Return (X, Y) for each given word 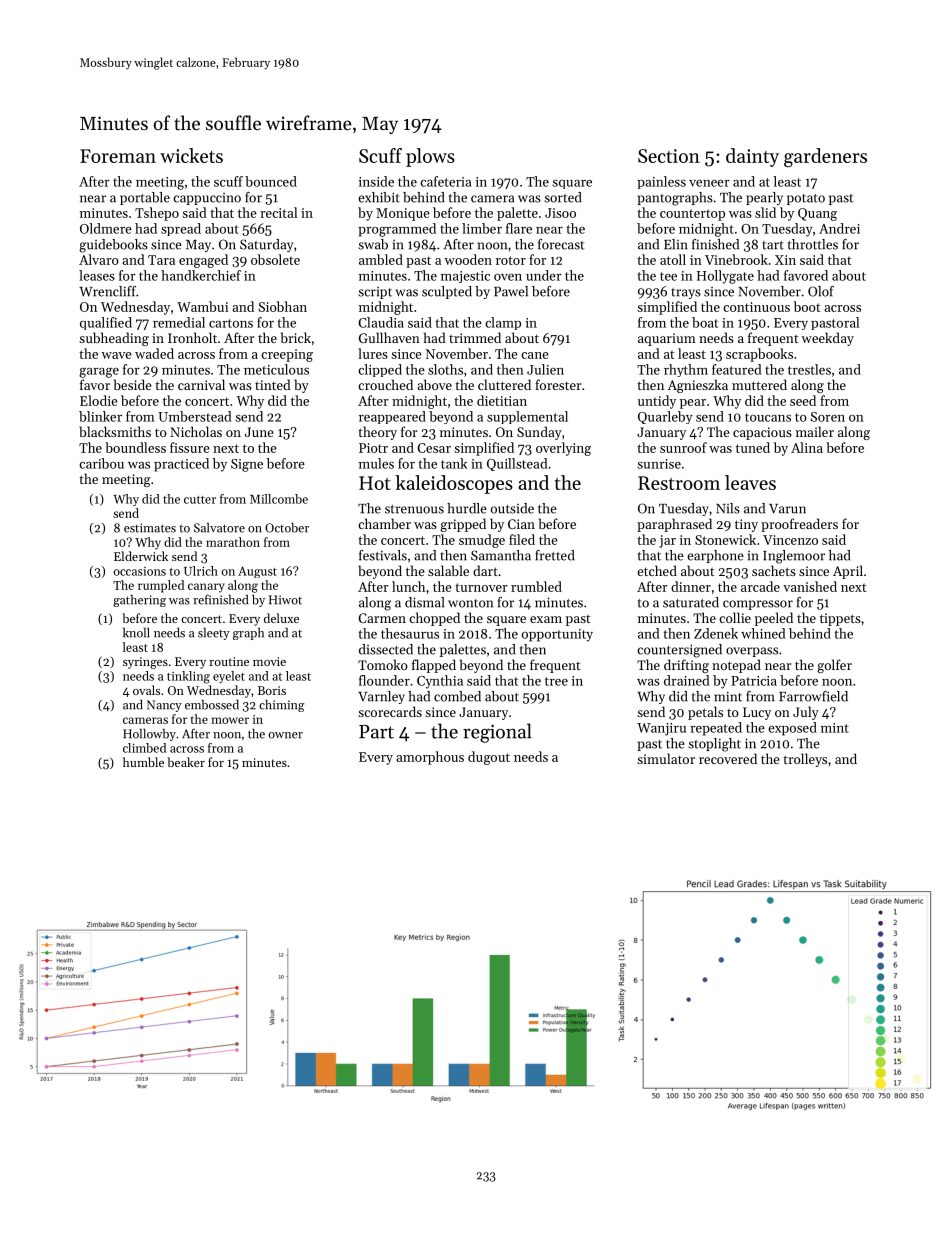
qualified (106, 323)
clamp (503, 323)
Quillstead (517, 464)
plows (430, 157)
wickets (191, 155)
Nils (728, 508)
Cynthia (440, 682)
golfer (834, 666)
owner (285, 735)
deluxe (281, 618)
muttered (759, 384)
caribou (101, 463)
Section (669, 156)
